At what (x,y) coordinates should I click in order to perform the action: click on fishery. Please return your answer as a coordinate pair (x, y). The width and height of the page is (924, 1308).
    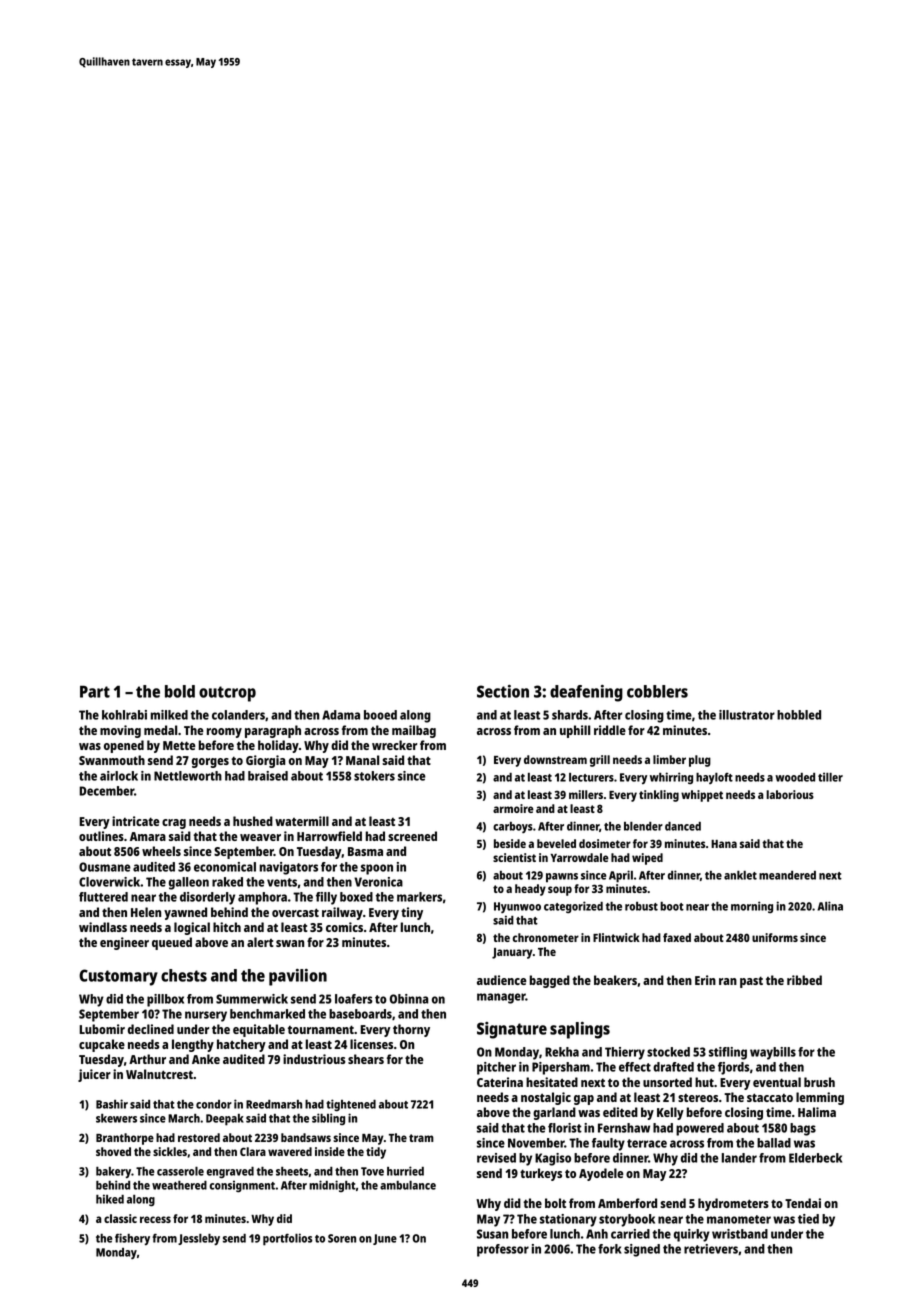
    Looking at the image, I should click on (132, 1239).
